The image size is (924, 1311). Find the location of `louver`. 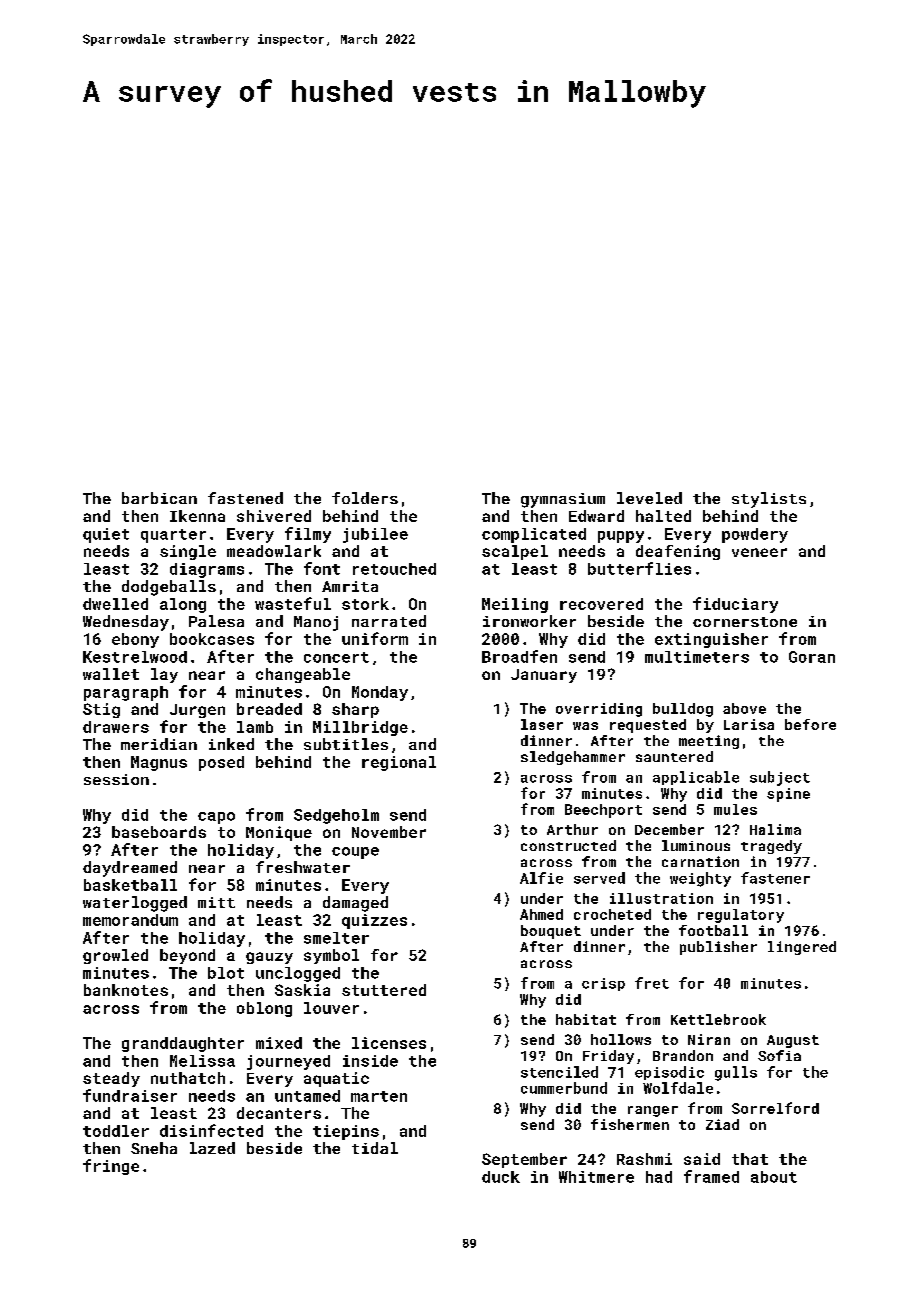

louver is located at coordinates (331, 1008).
